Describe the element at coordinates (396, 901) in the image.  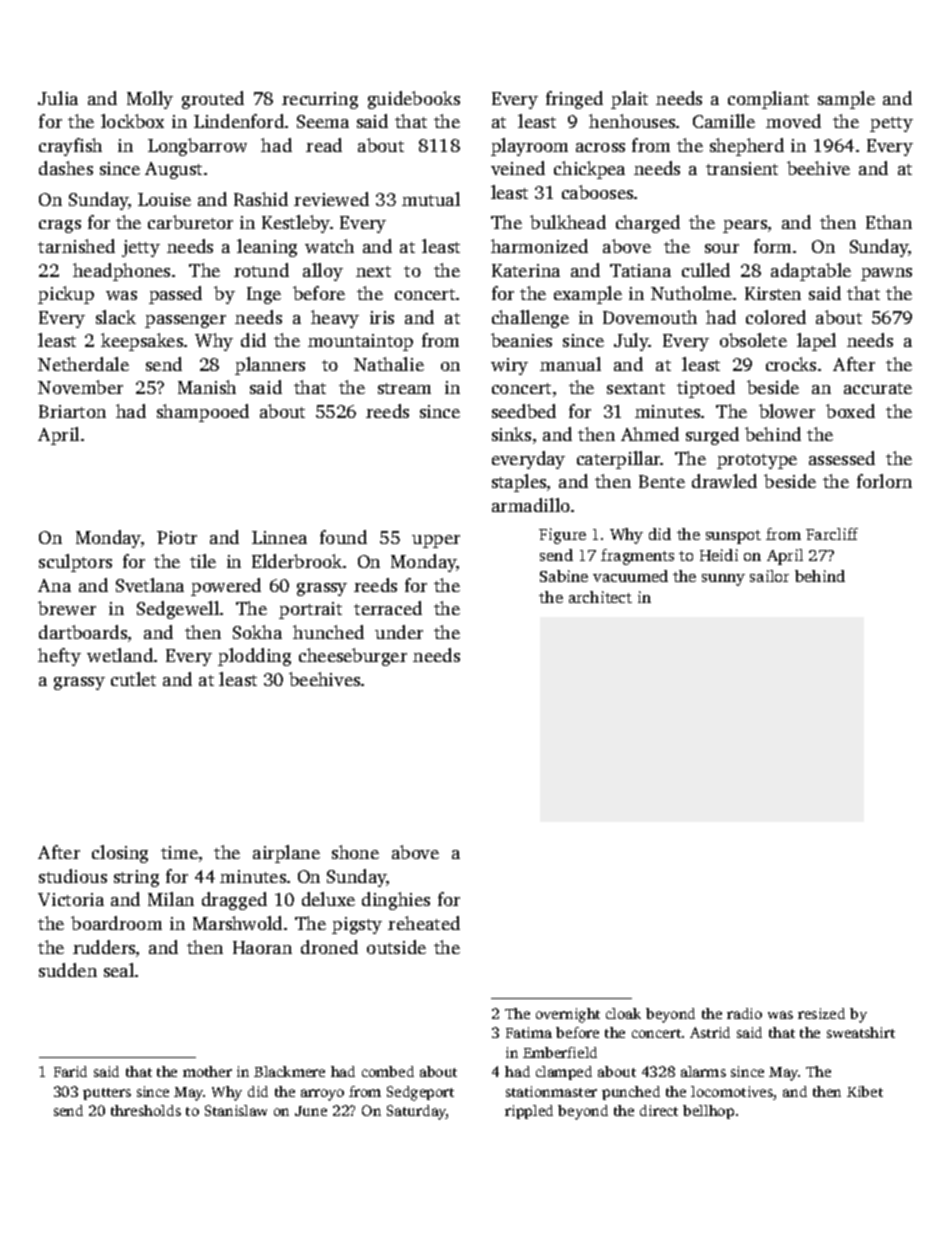
I see `dinghies` at that location.
